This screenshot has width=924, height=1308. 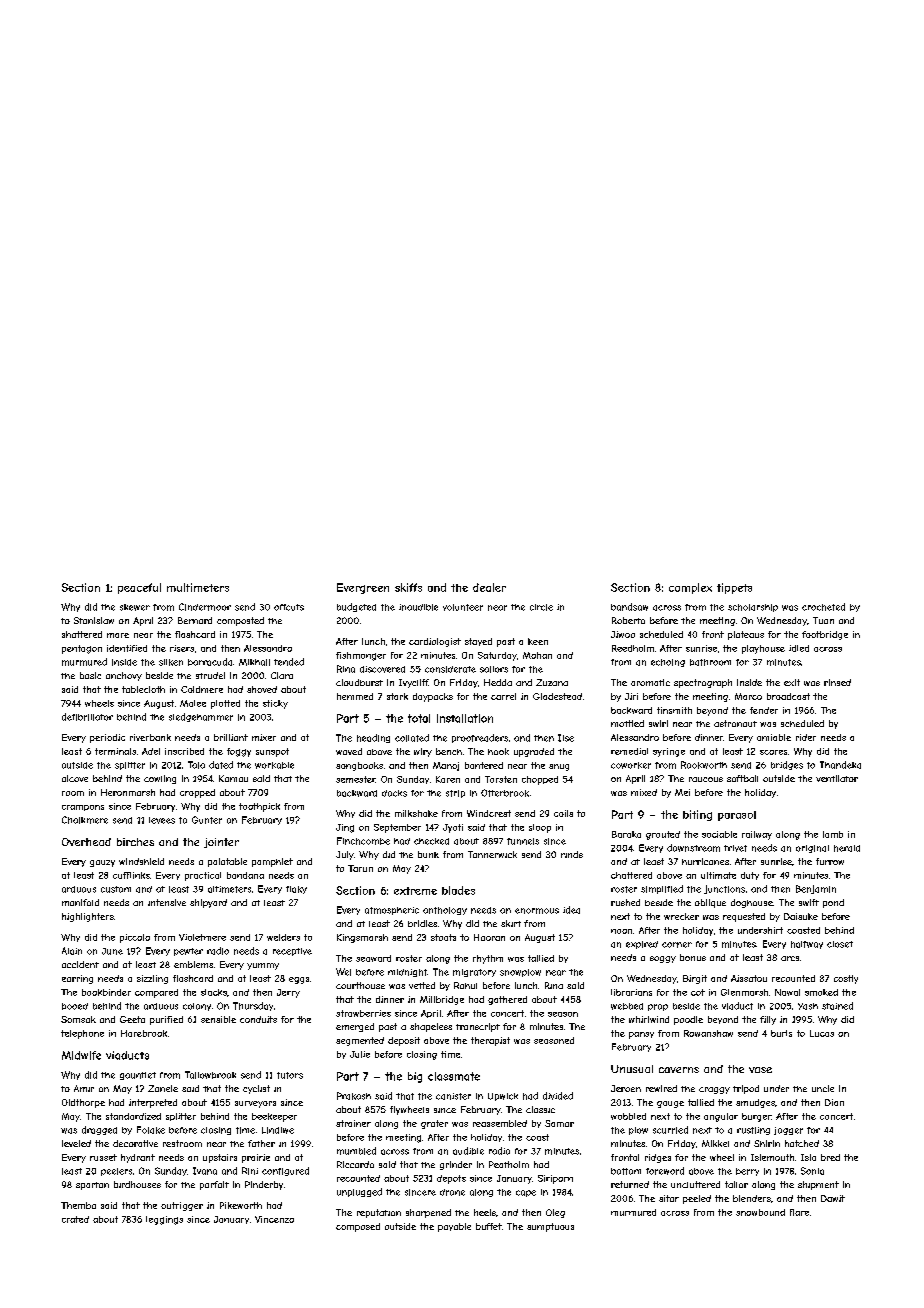 What do you see at coordinates (83, 808) in the screenshot?
I see `crampons` at bounding box center [83, 808].
